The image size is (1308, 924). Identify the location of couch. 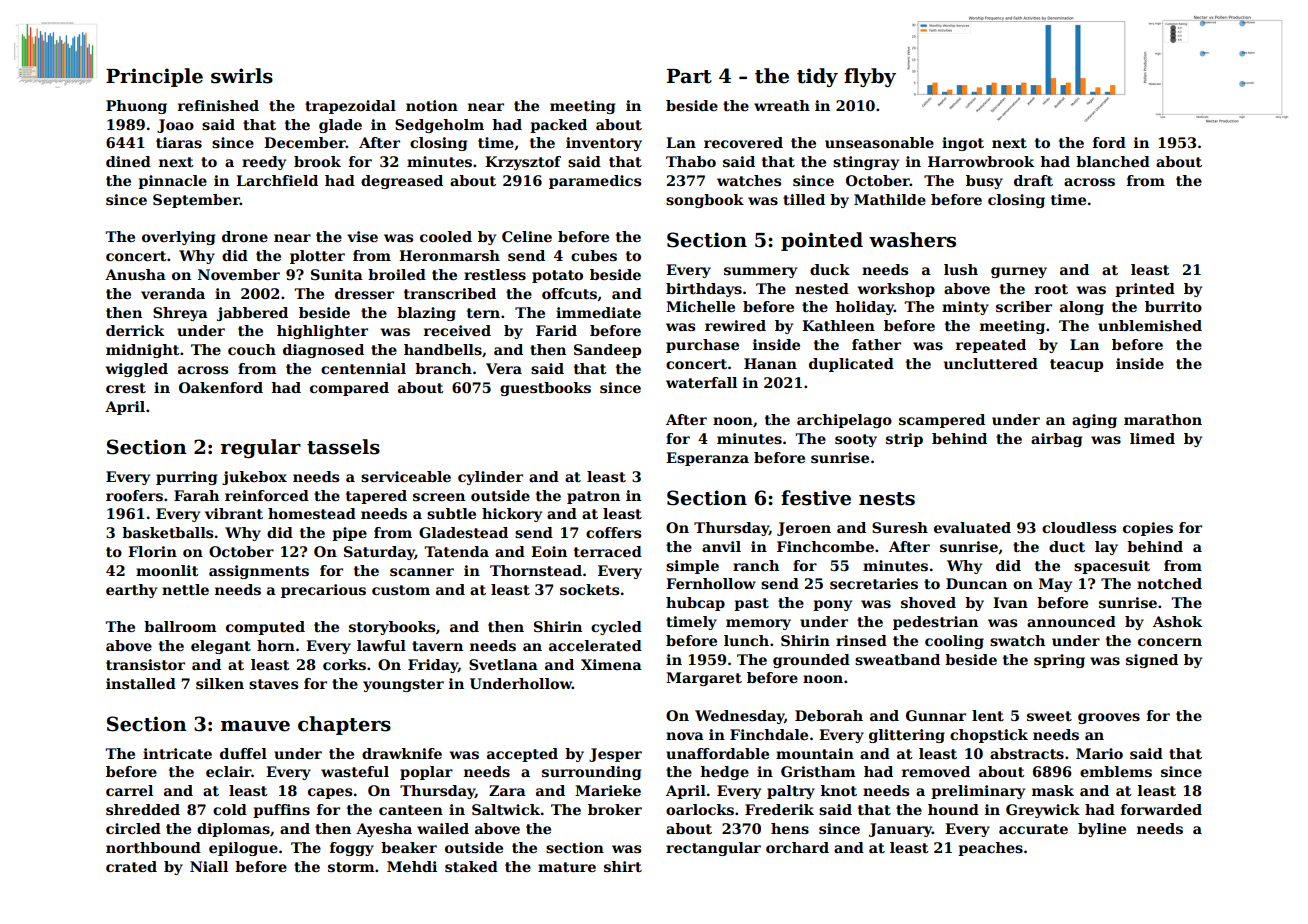
(252, 349).
